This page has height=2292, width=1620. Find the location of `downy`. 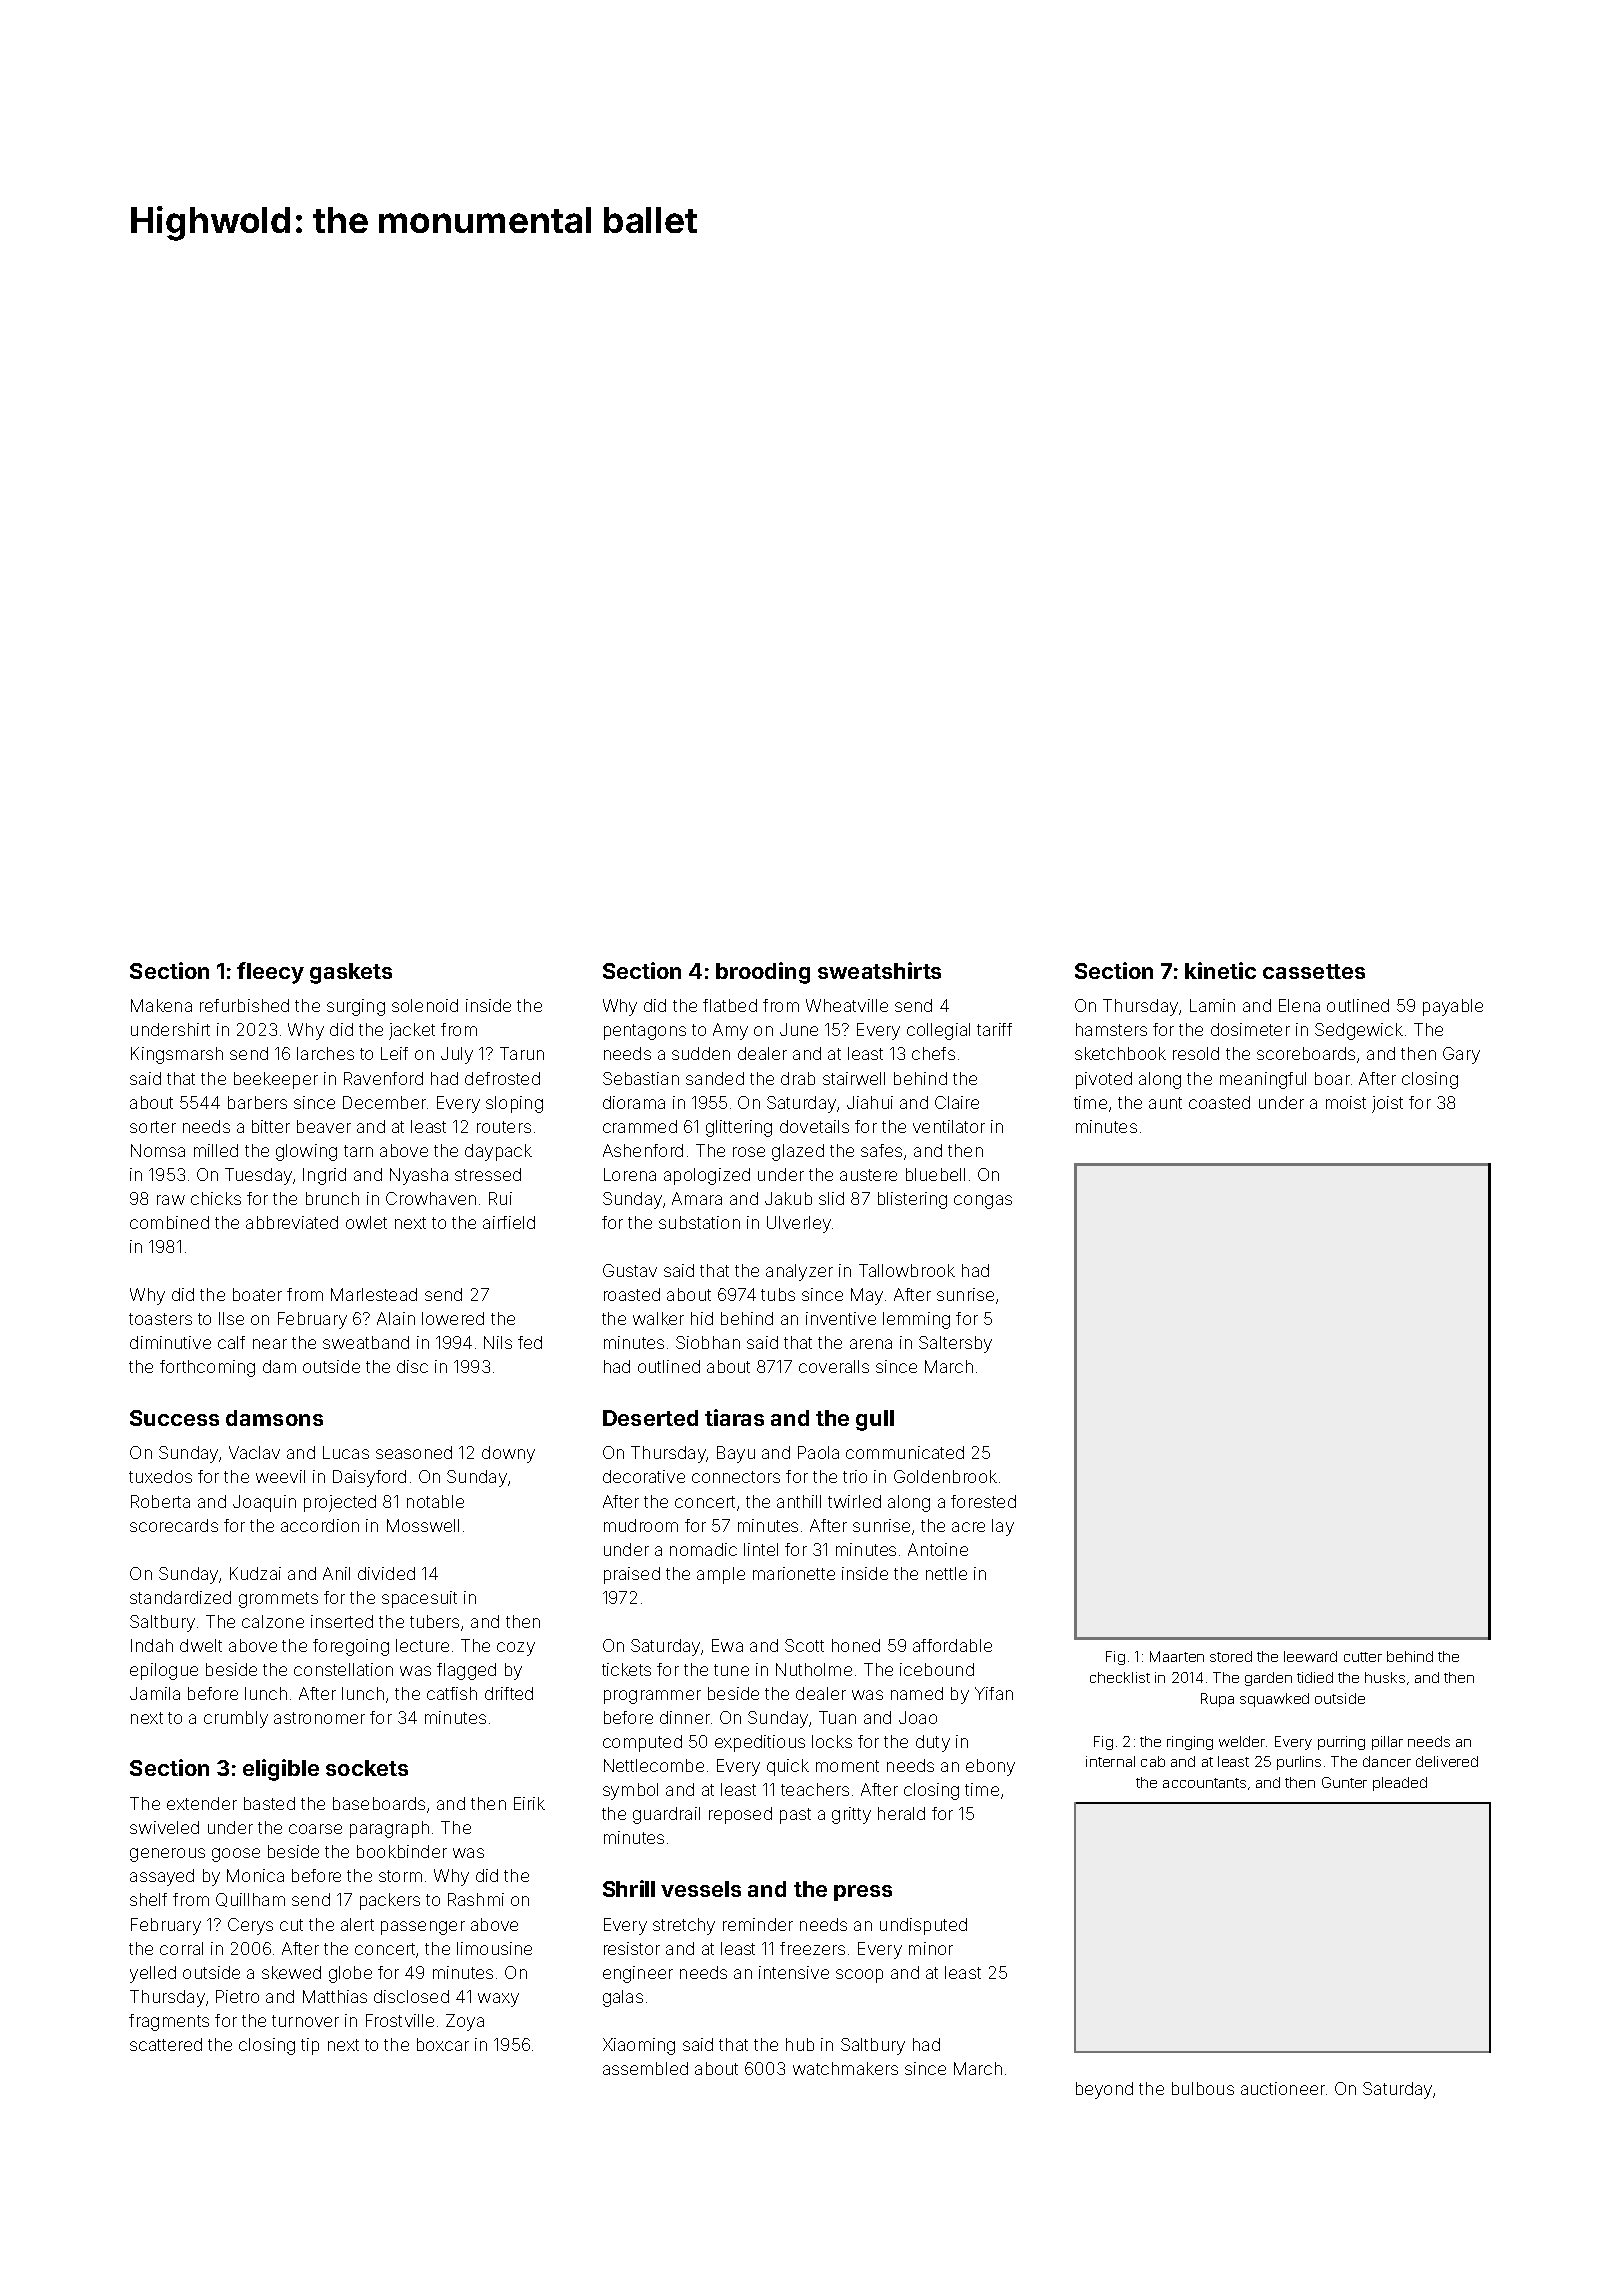

downy is located at coordinates (508, 1454).
